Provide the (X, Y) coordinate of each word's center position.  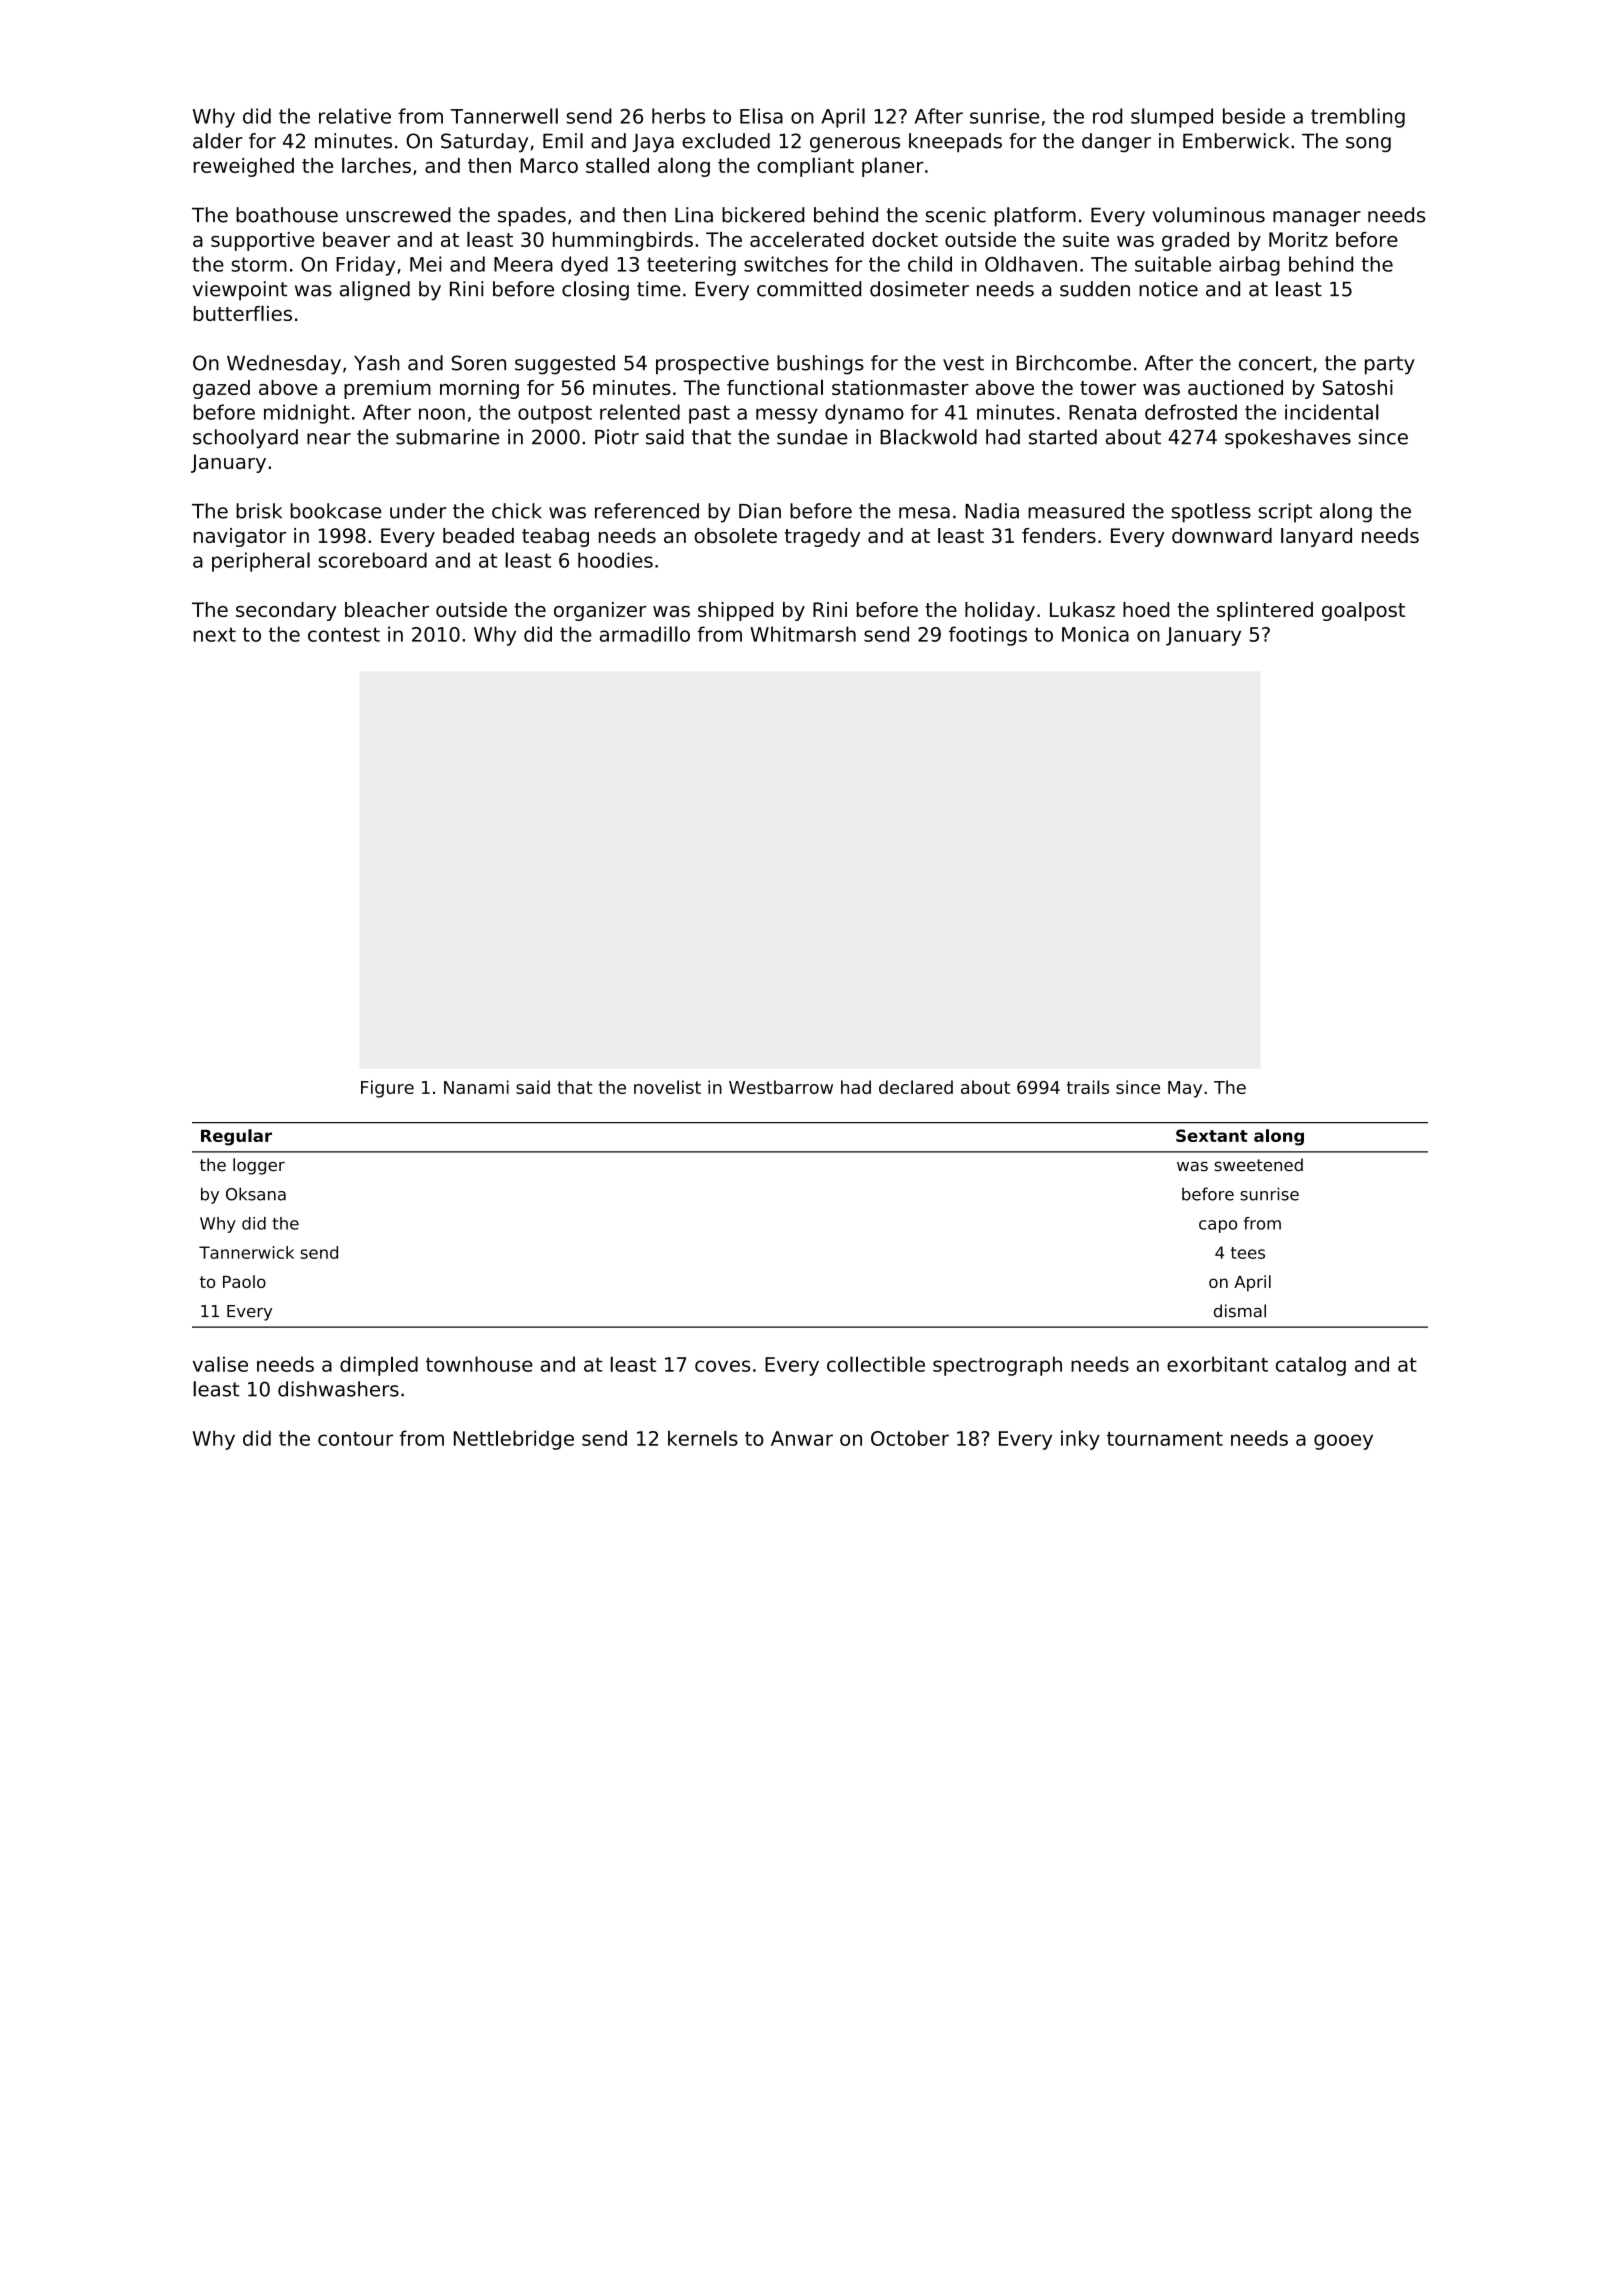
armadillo (645, 634)
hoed (1146, 609)
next (215, 635)
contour (355, 1439)
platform (1035, 217)
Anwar (802, 1438)
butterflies (243, 313)
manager (1317, 219)
